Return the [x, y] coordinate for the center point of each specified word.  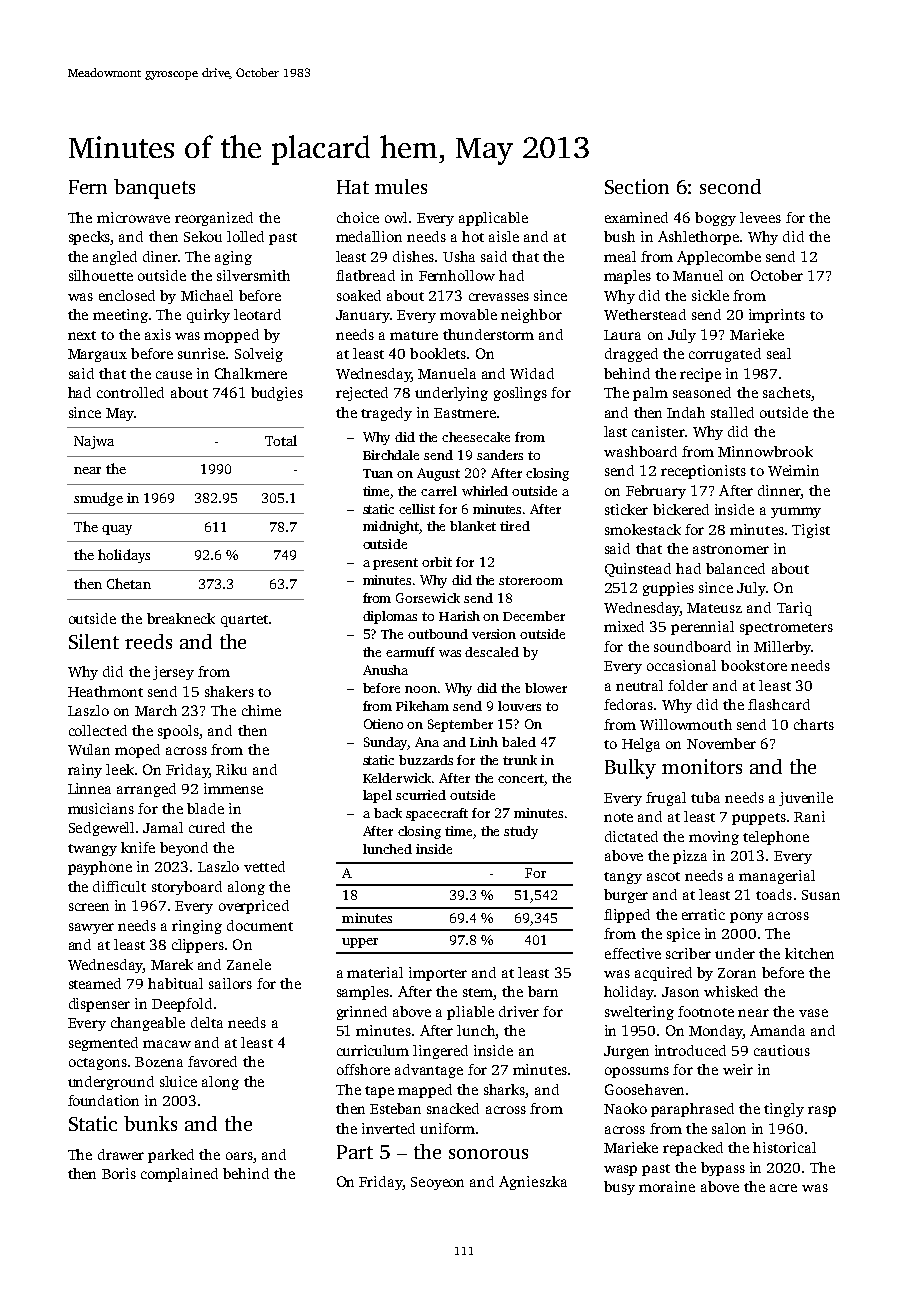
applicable [493, 219]
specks [90, 238]
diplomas [390, 617]
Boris [119, 1173]
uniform [447, 1128]
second [730, 186]
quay [117, 530]
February [656, 492]
